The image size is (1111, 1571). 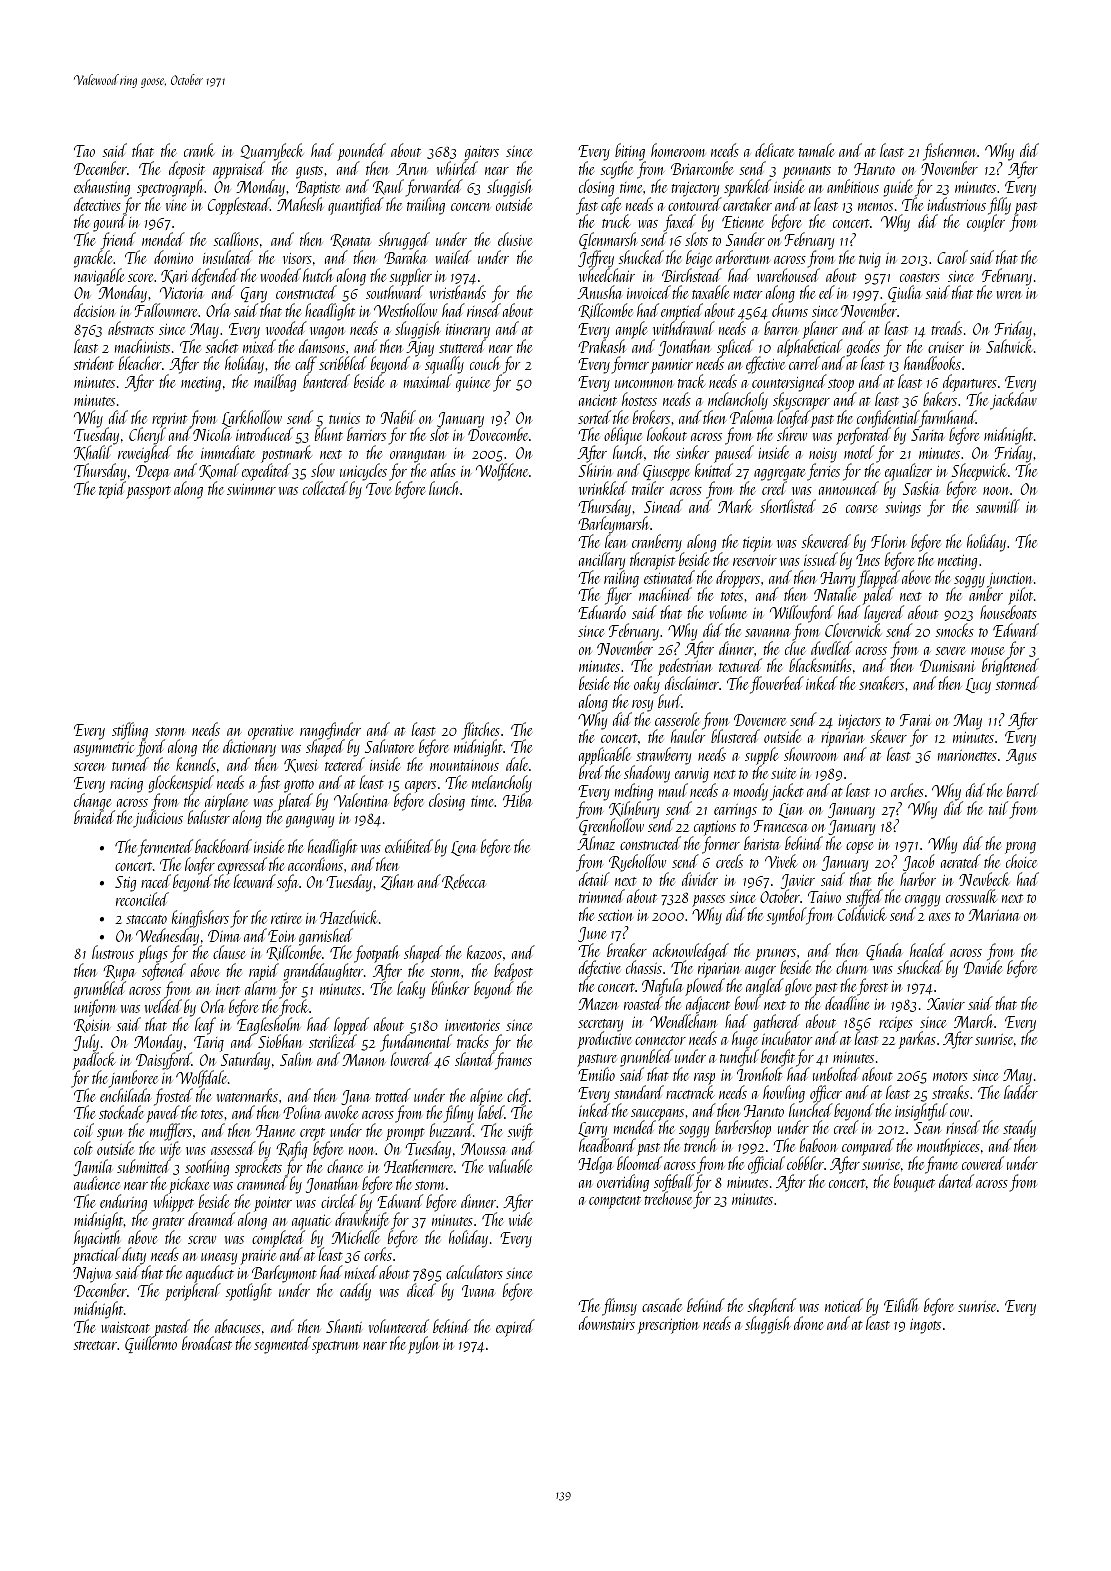 I want to click on fermented, so click(x=165, y=848).
